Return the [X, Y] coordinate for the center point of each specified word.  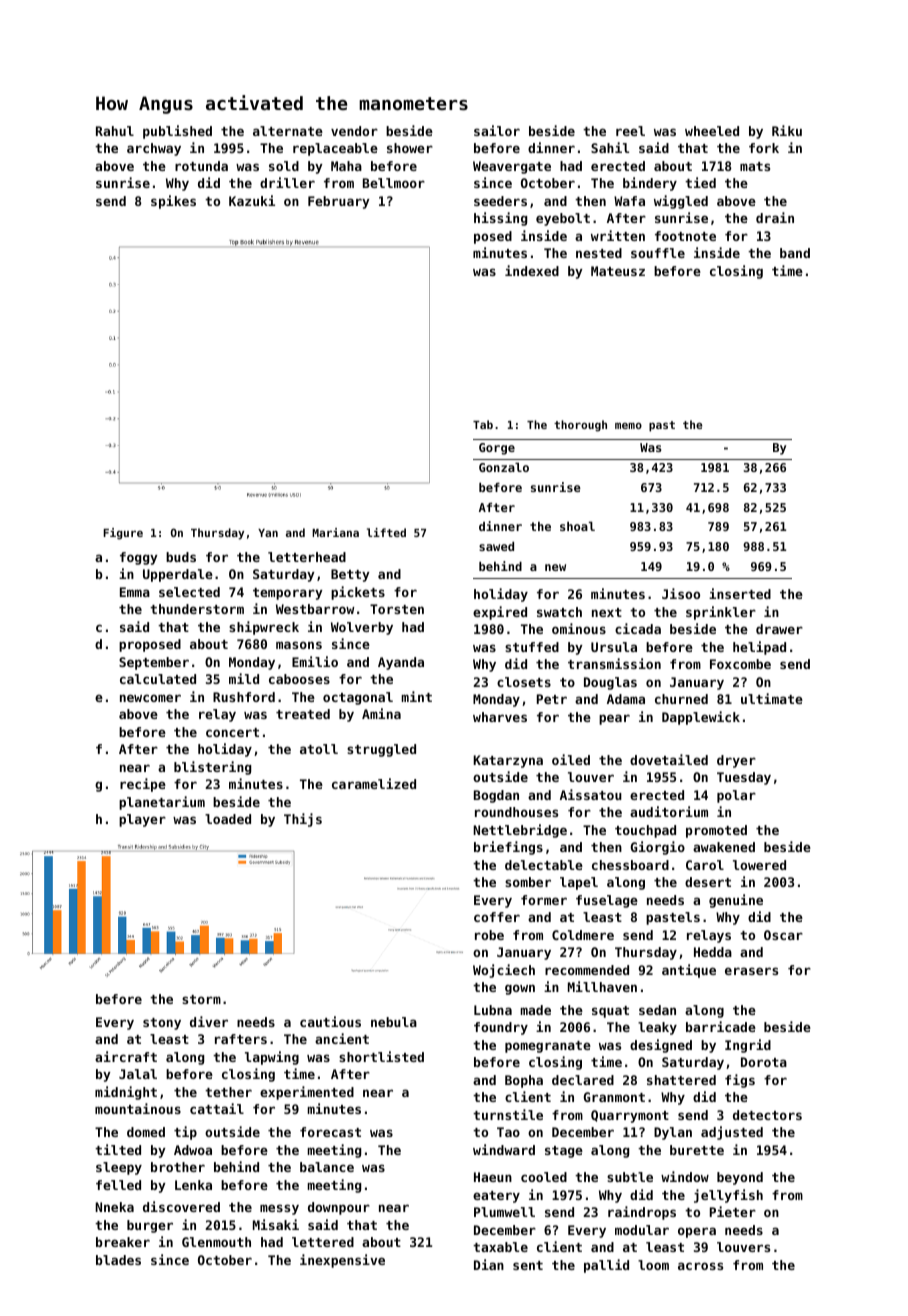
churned [681, 699]
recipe [143, 785]
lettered [323, 1242]
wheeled [712, 131]
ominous [579, 628]
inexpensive [342, 1261]
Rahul [115, 131]
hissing [500, 219]
